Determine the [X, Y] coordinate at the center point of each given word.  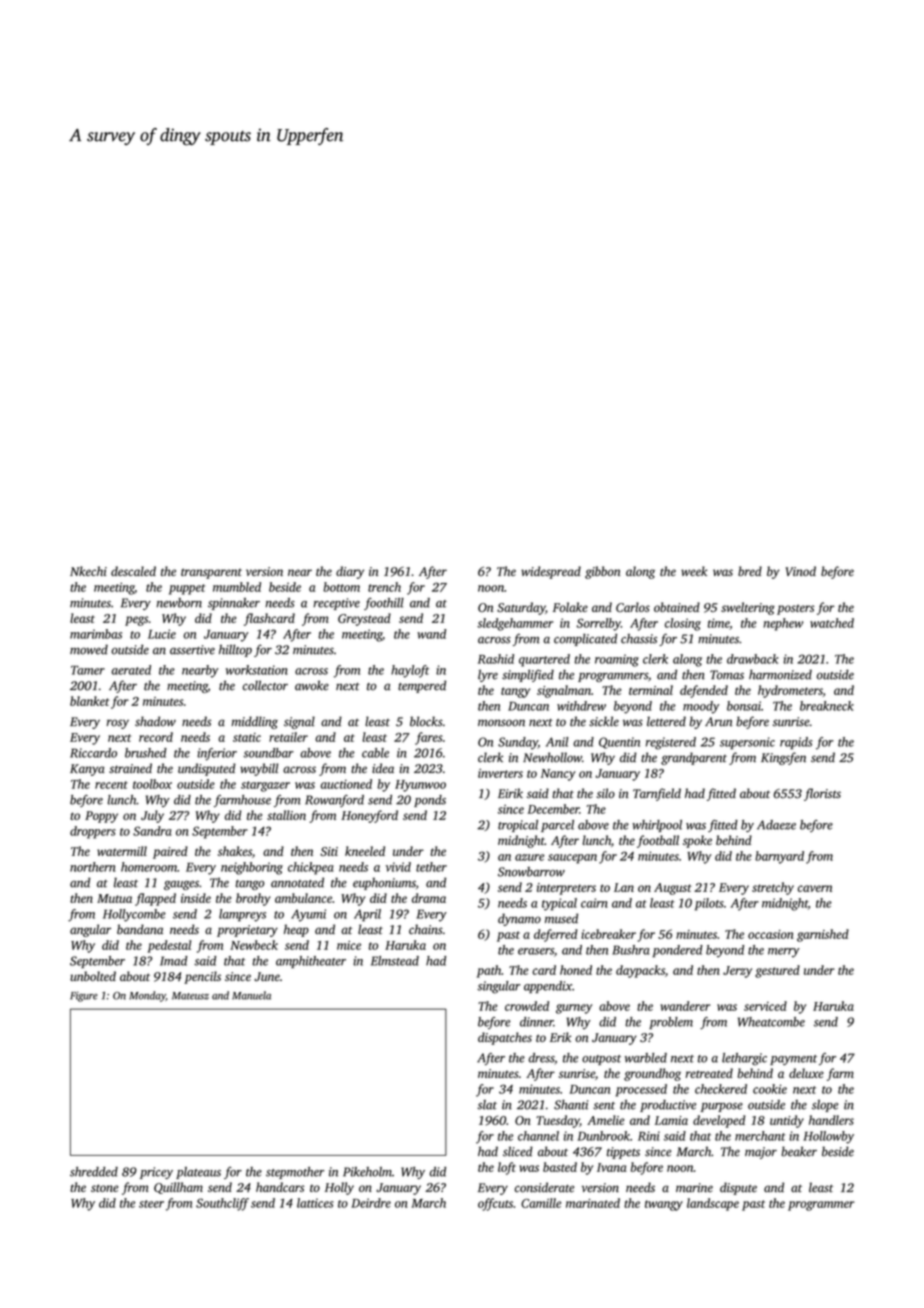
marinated [593, 1203]
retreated [709, 1073]
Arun [718, 722]
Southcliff [222, 1204]
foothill [384, 604]
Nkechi [88, 571]
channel [538, 1136]
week [694, 571]
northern [93, 867]
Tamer [88, 670]
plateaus [198, 1173]
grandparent [694, 758]
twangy [664, 1205]
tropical [518, 826]
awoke [312, 685]
